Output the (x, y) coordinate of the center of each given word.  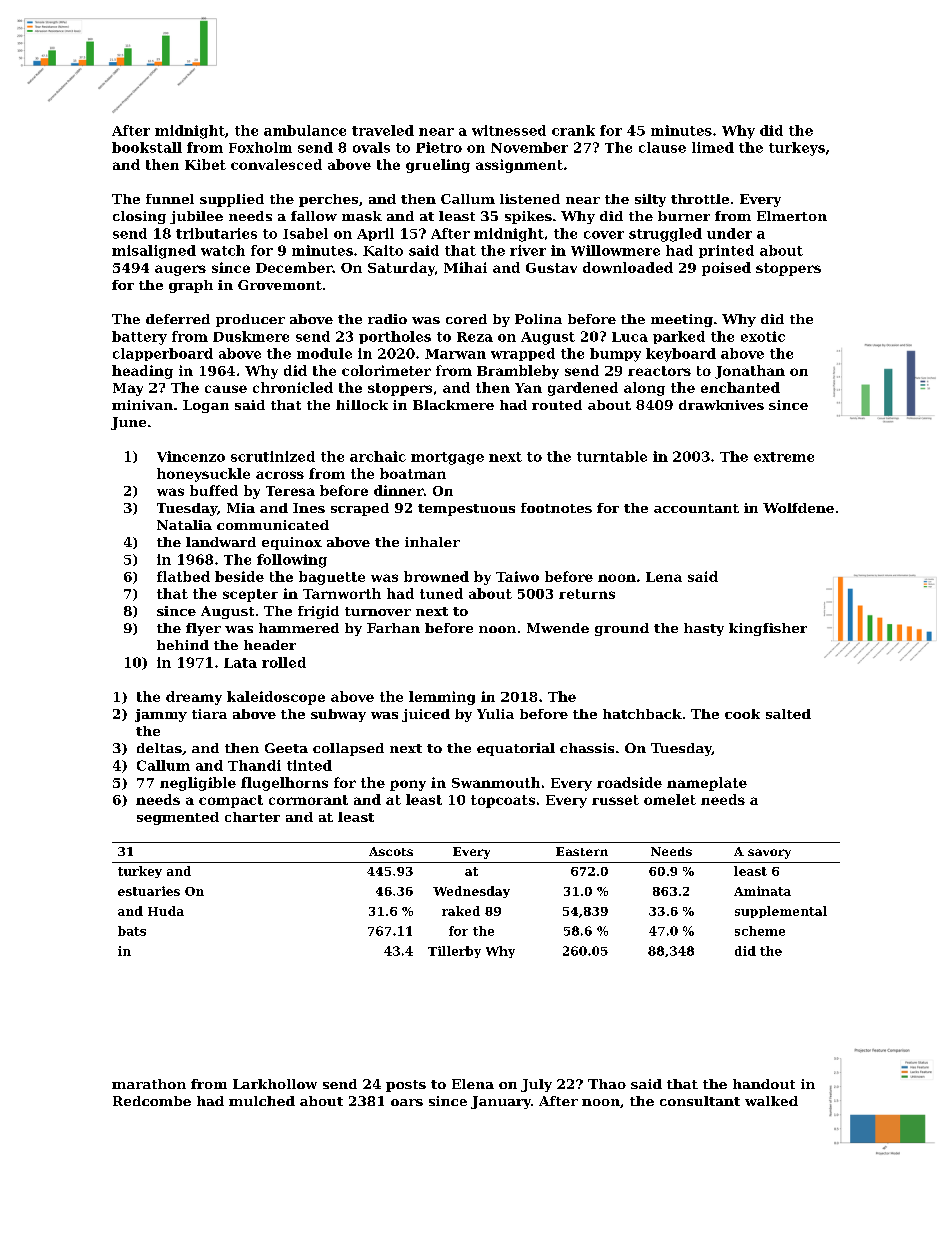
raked (461, 911)
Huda (166, 911)
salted (788, 714)
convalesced (276, 164)
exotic (763, 336)
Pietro (439, 147)
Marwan (455, 354)
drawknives (721, 405)
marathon (149, 1084)
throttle (700, 199)
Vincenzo (191, 456)
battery (139, 338)
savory (769, 854)
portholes (395, 337)
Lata (240, 663)
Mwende (558, 628)
